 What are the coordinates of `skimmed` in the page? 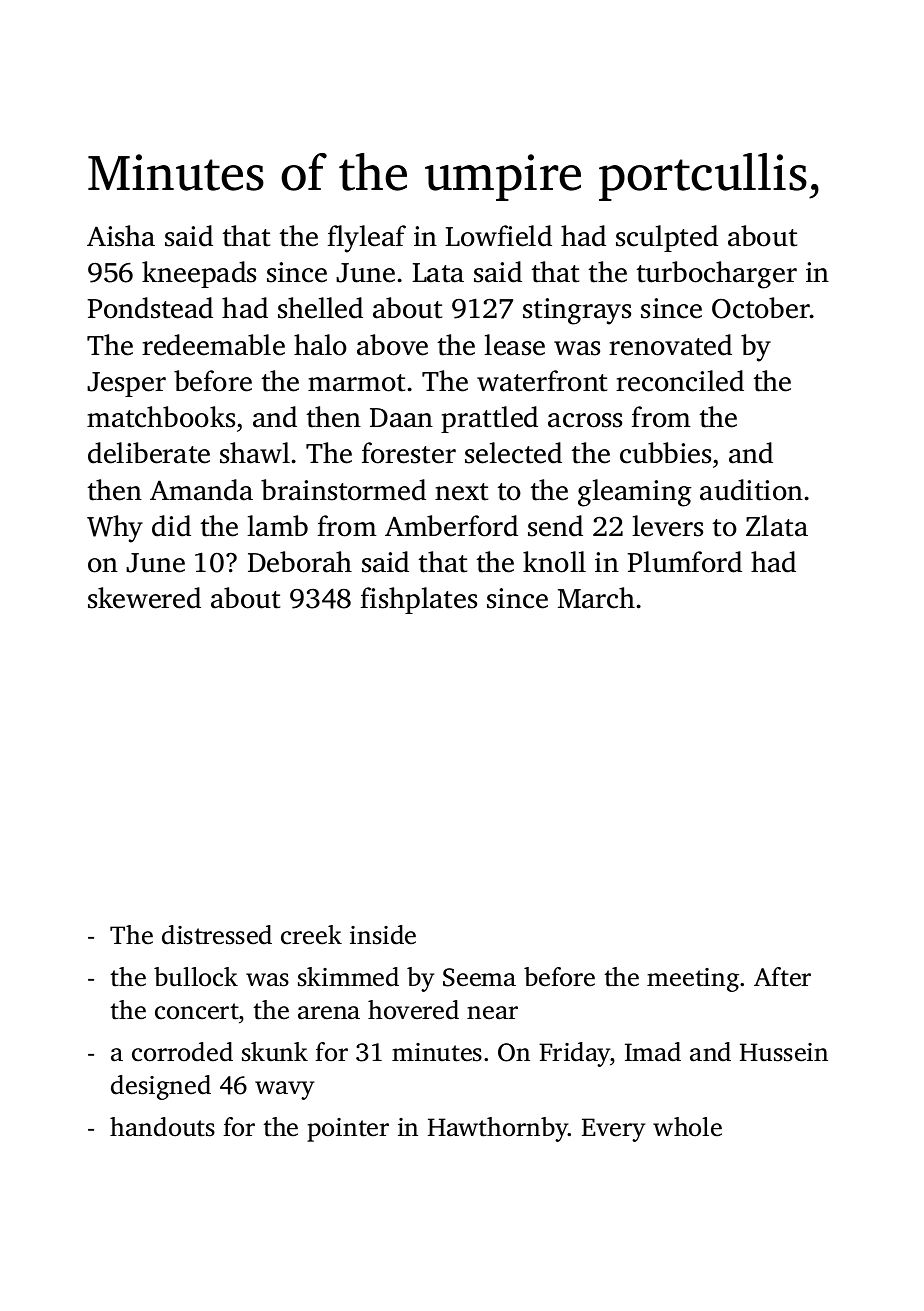 It's located at (348, 977).
